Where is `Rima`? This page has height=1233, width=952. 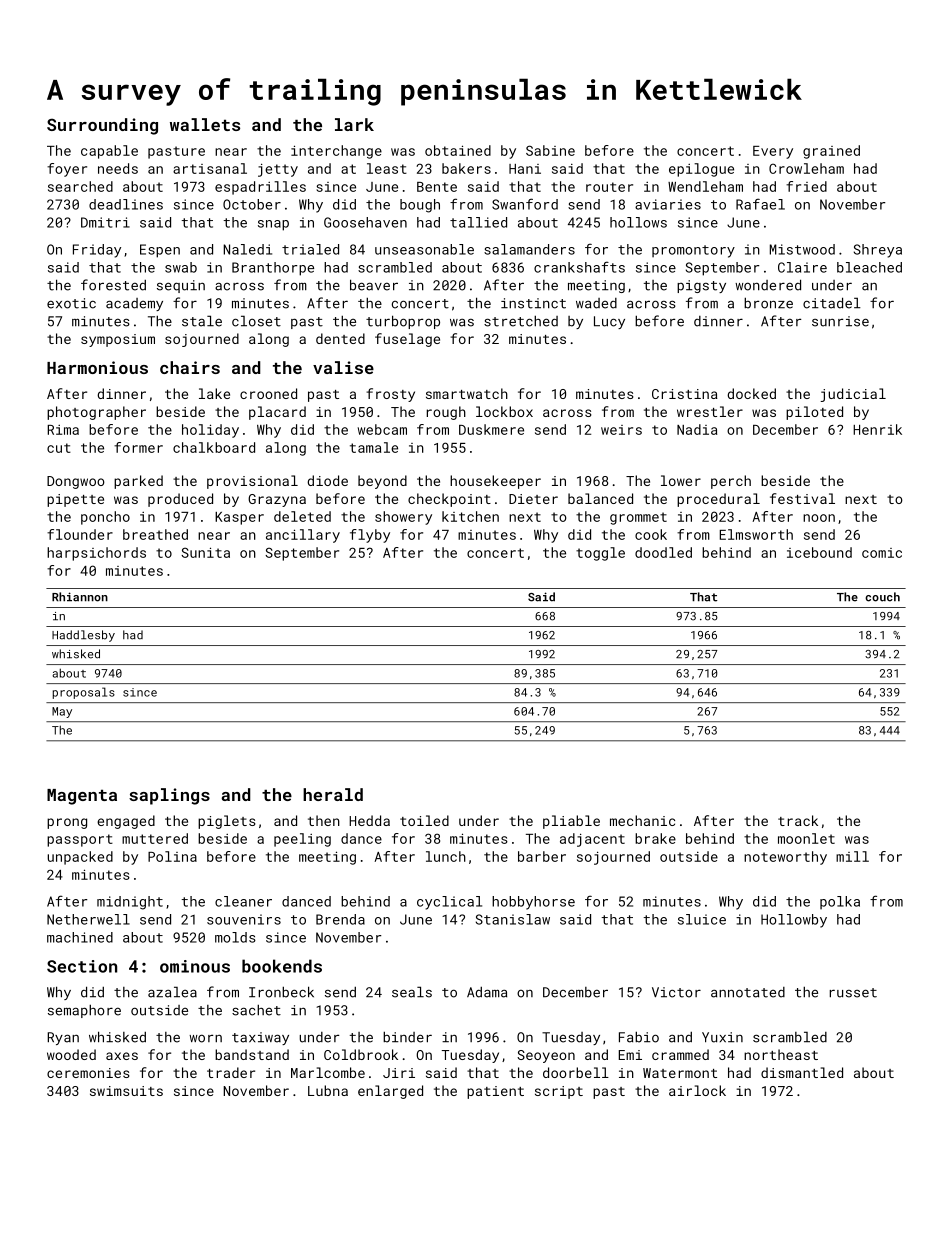
Rima is located at coordinates (63, 430).
